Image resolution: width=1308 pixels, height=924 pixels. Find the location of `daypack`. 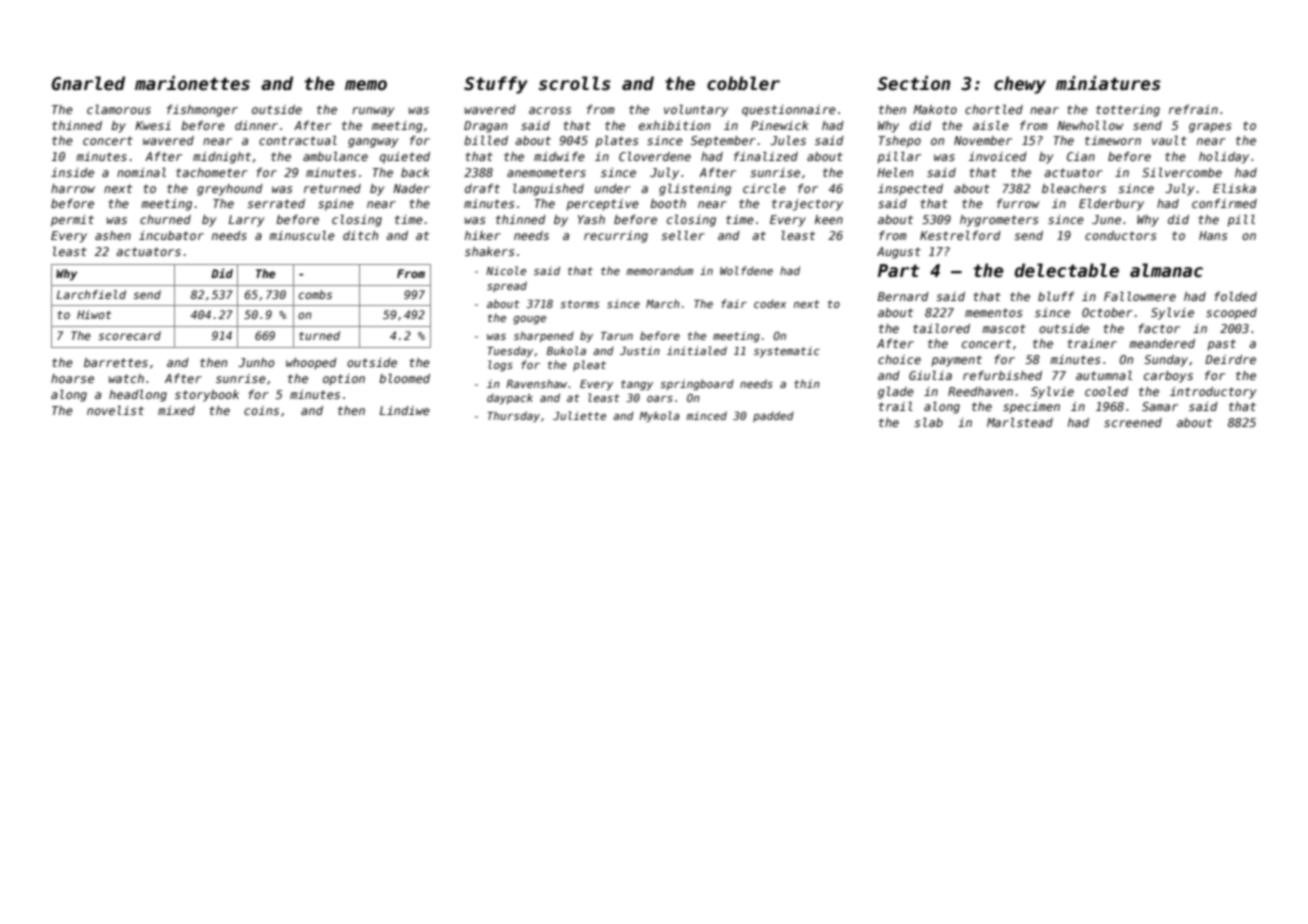

daypack is located at coordinates (510, 398).
